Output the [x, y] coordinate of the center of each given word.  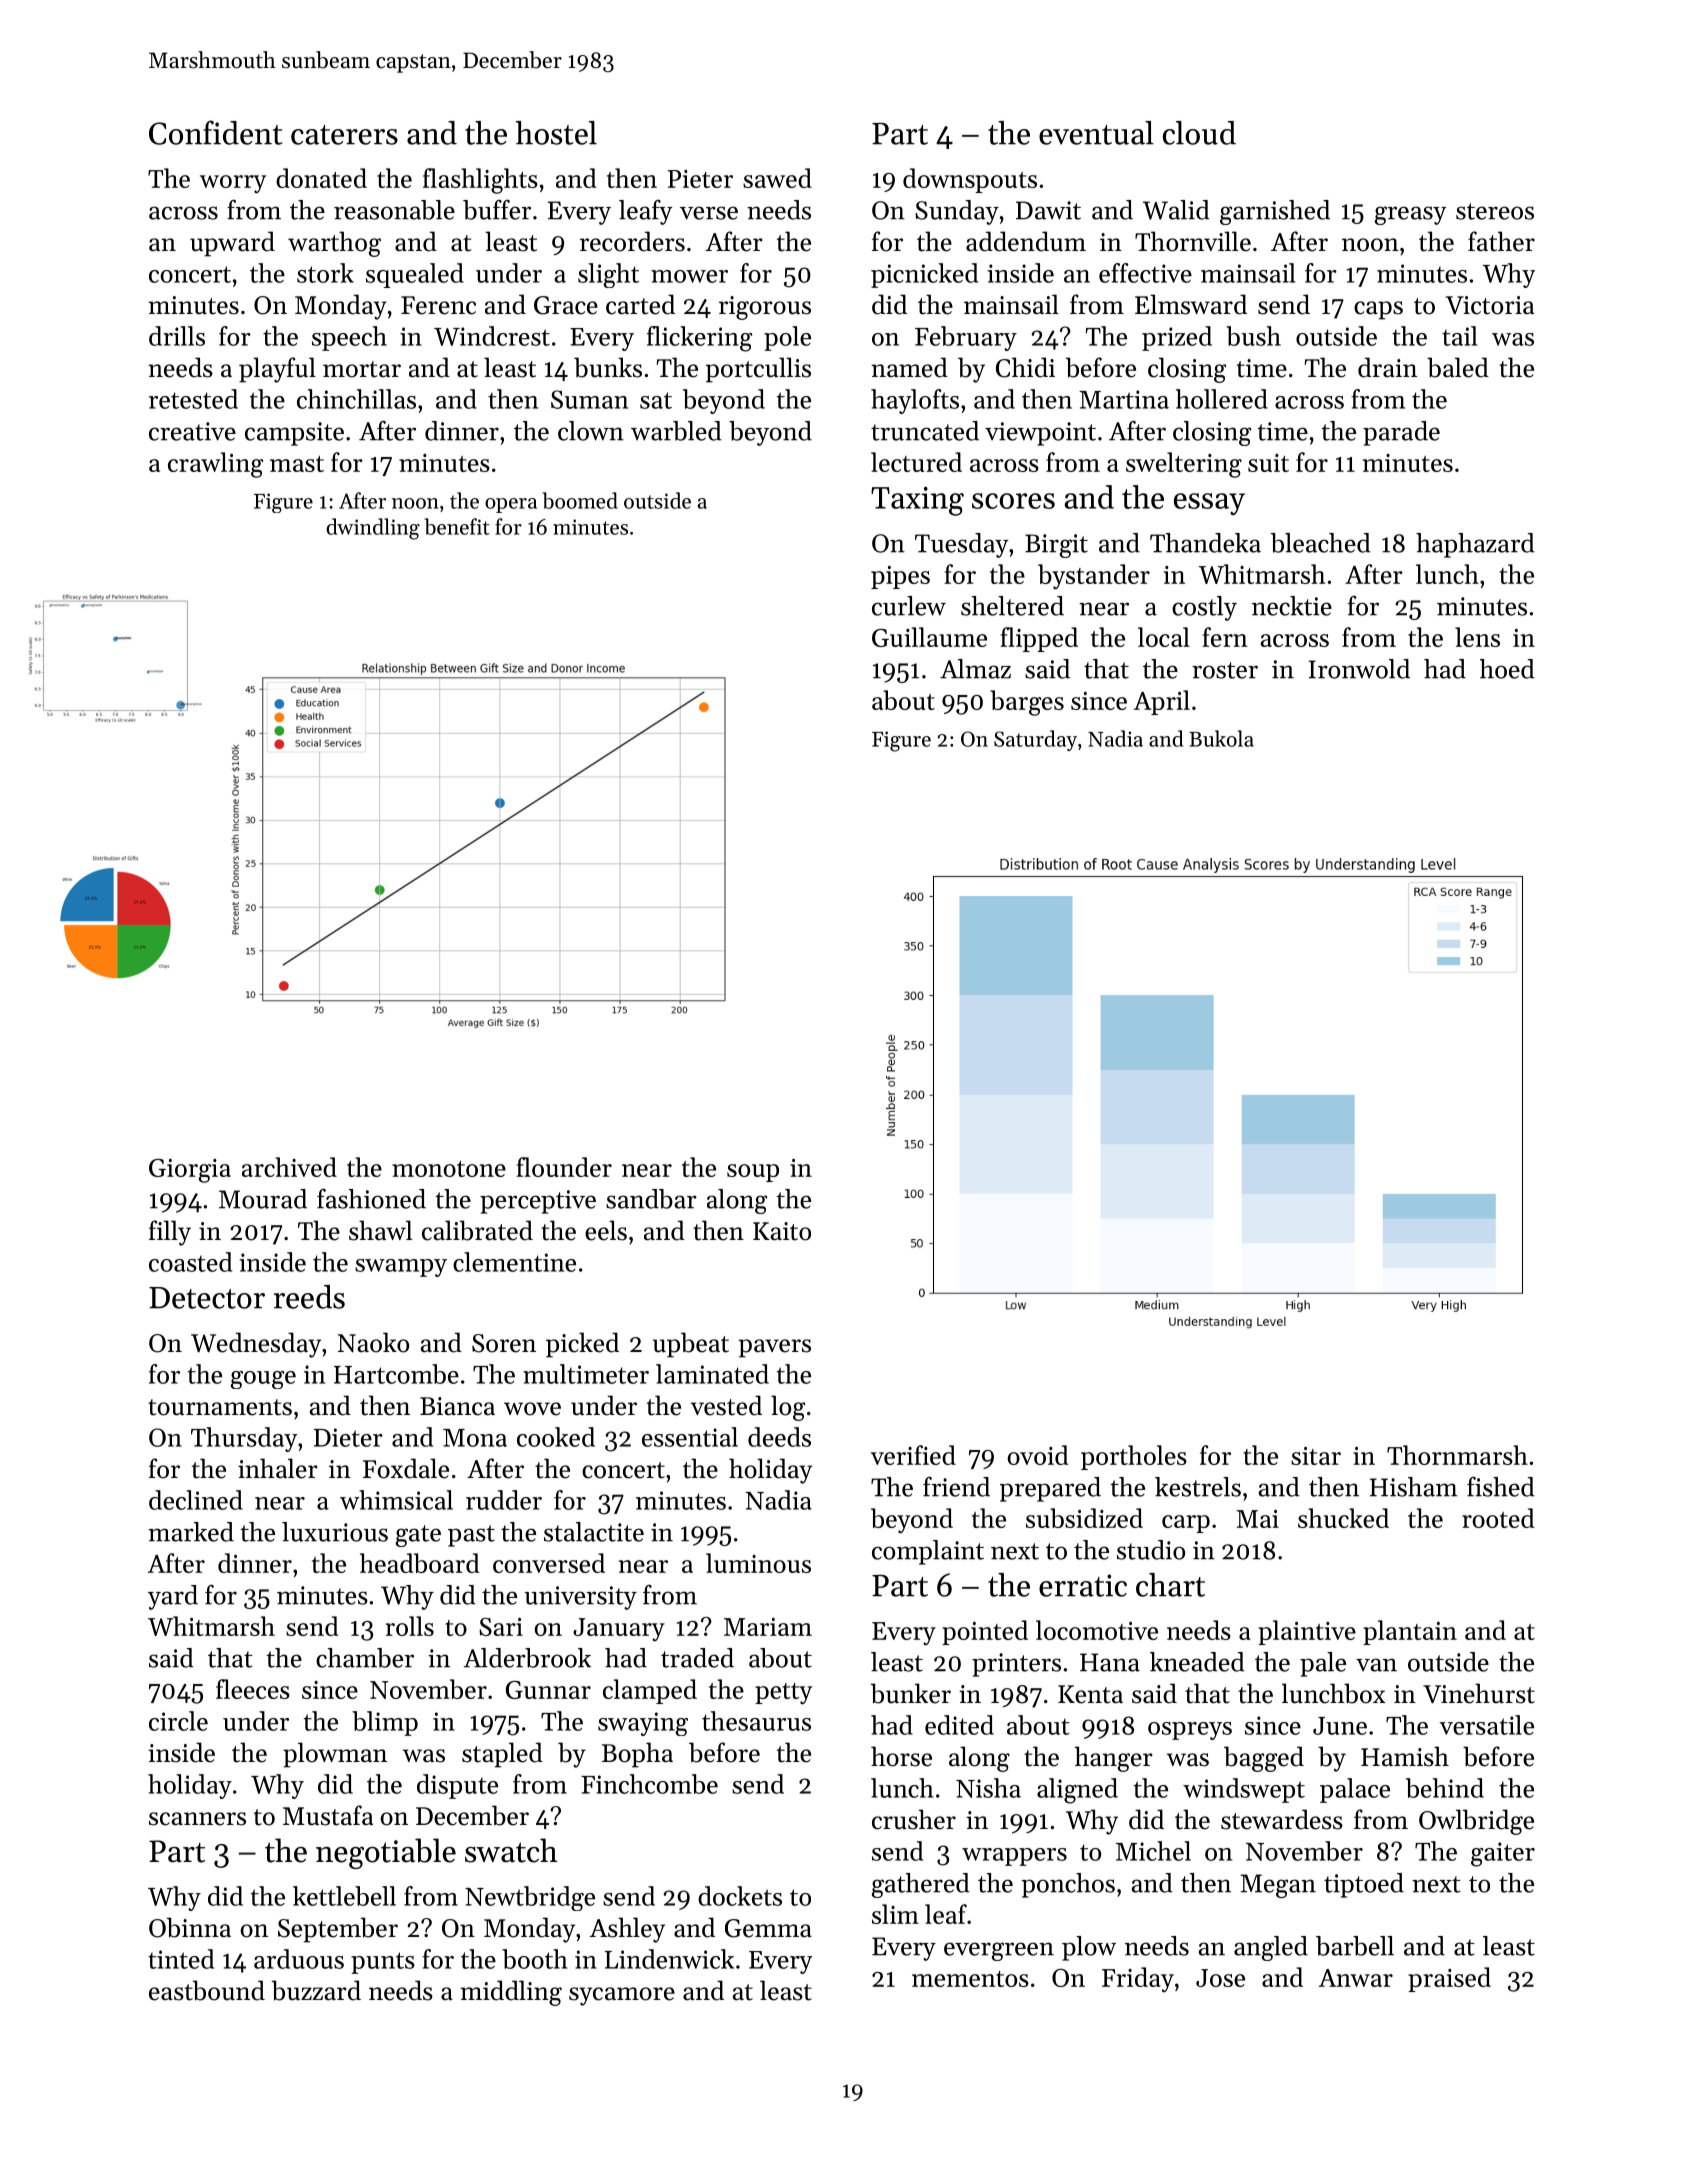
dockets [740, 1896]
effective [1145, 273]
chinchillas [356, 399]
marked [191, 1532]
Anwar [1356, 1978]
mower [689, 276]
